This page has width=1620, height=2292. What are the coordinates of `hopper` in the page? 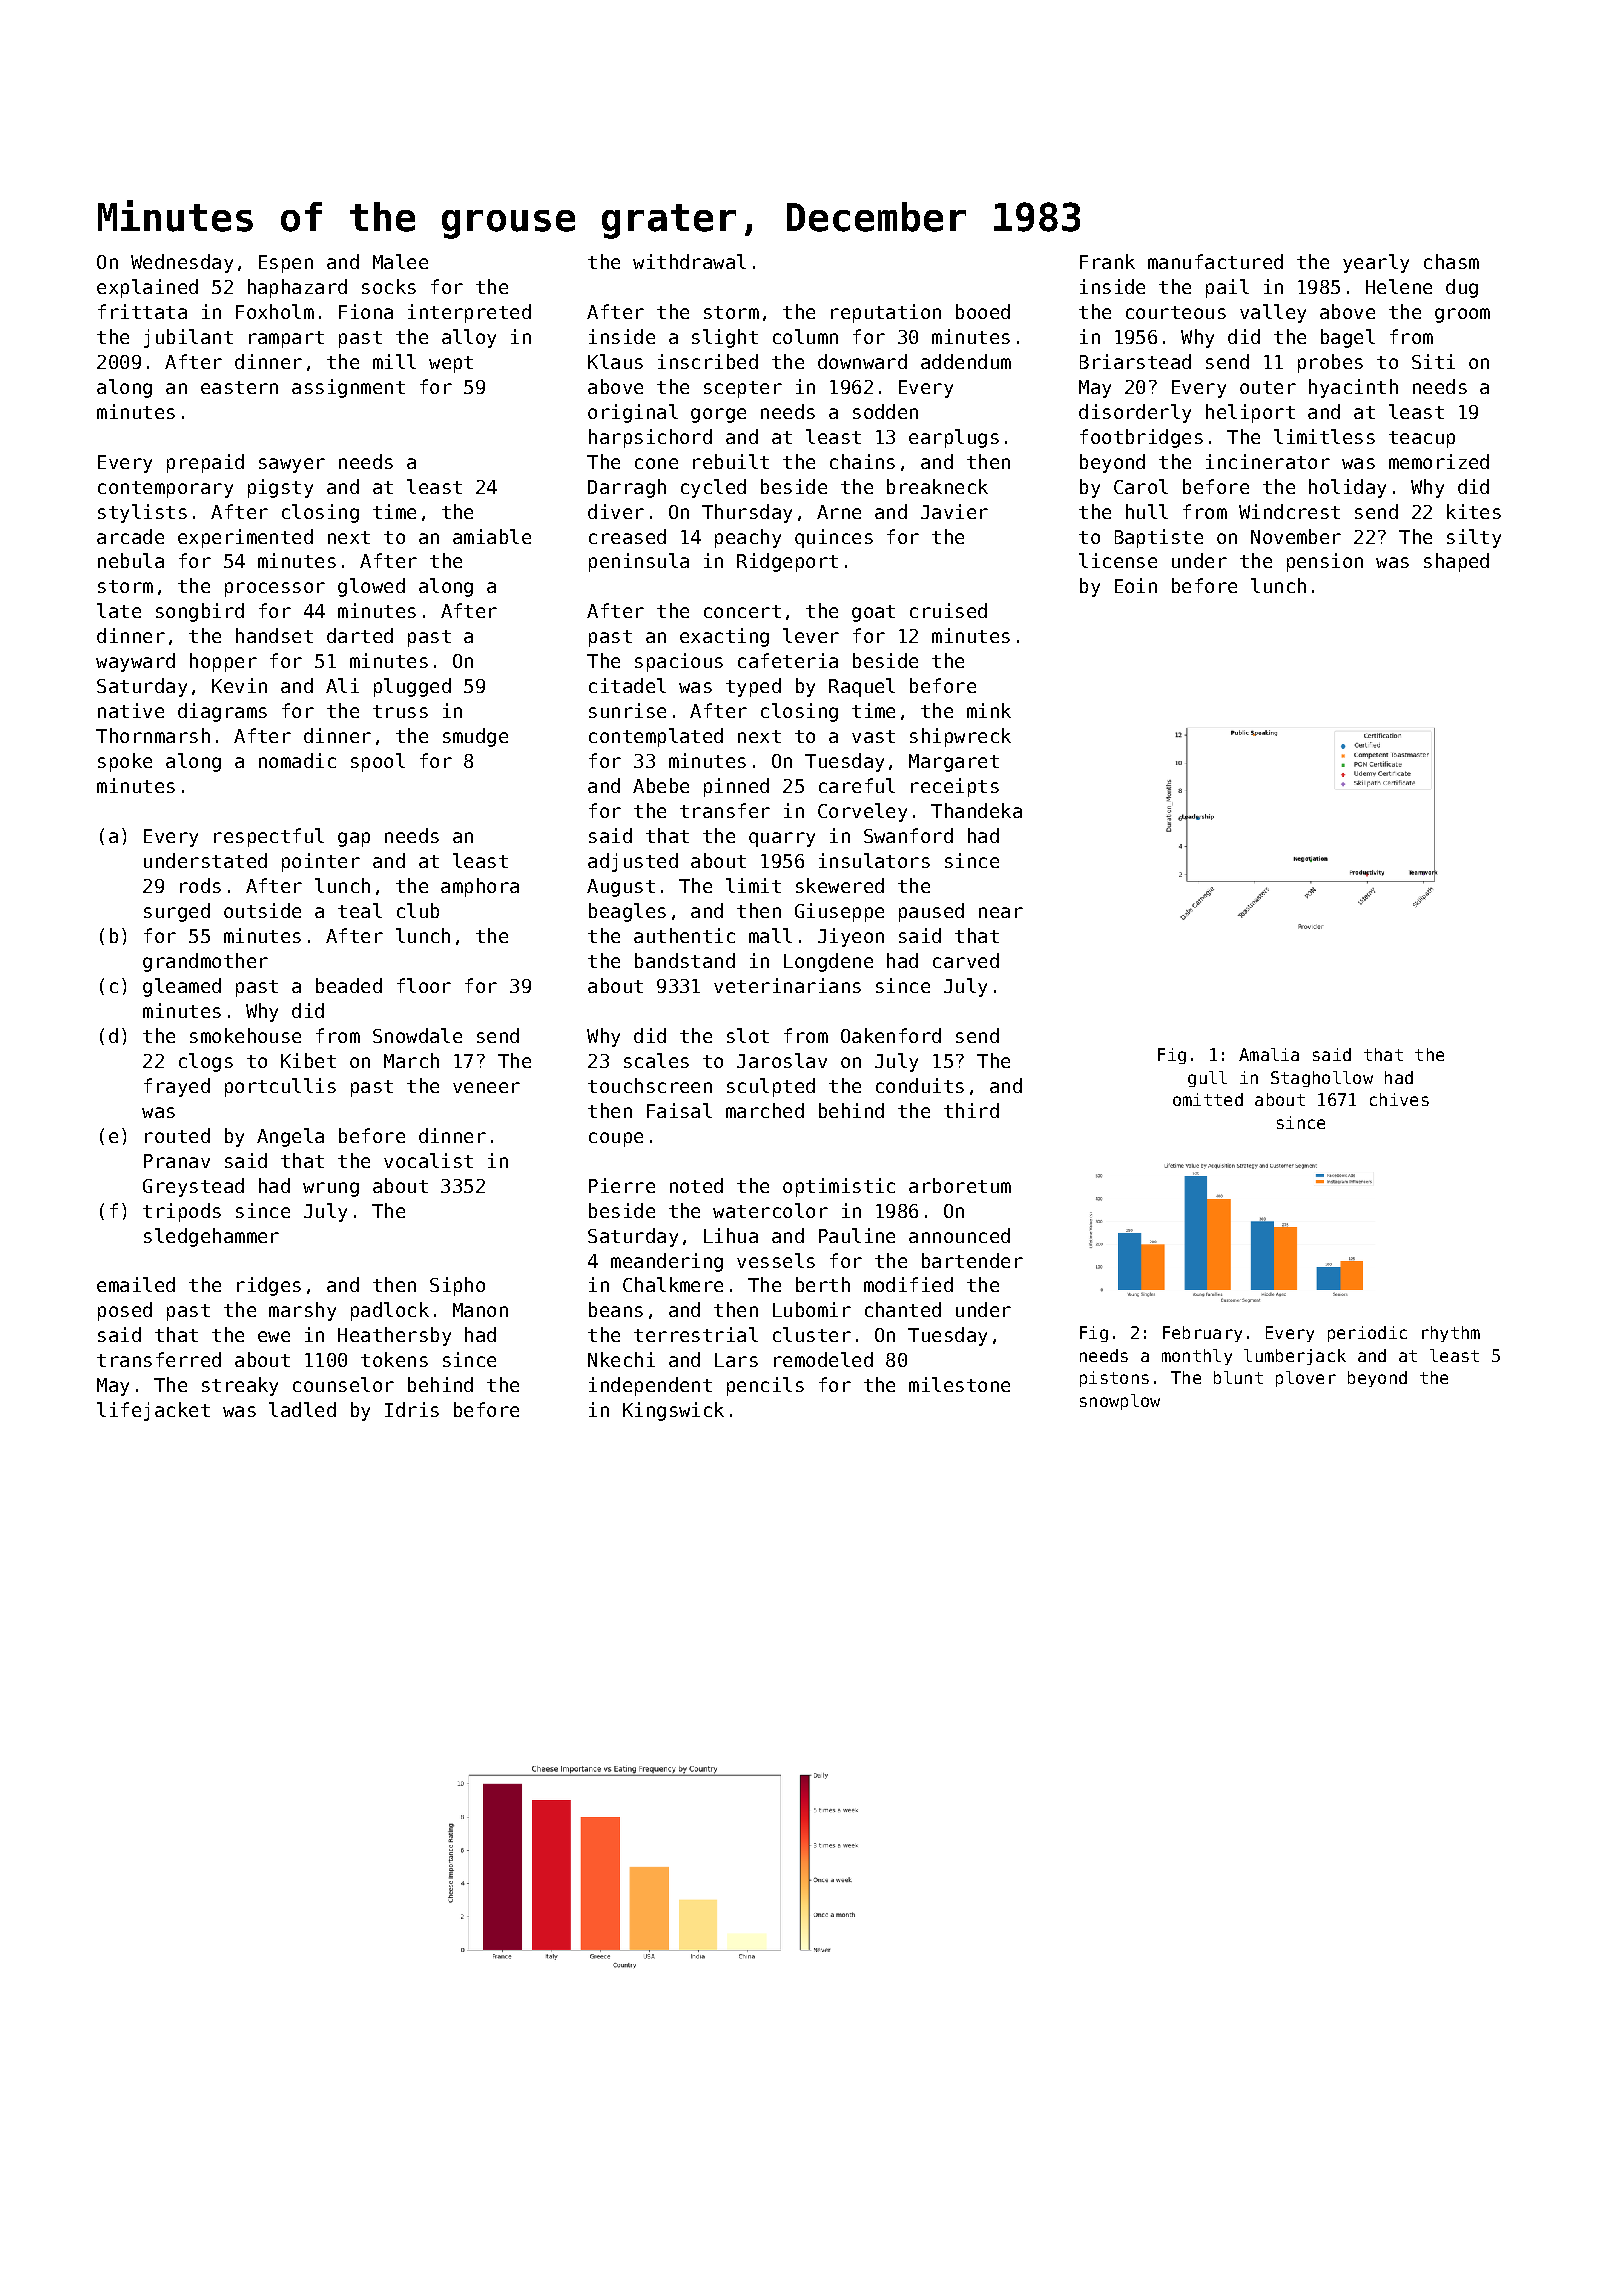 It's located at (223, 662).
